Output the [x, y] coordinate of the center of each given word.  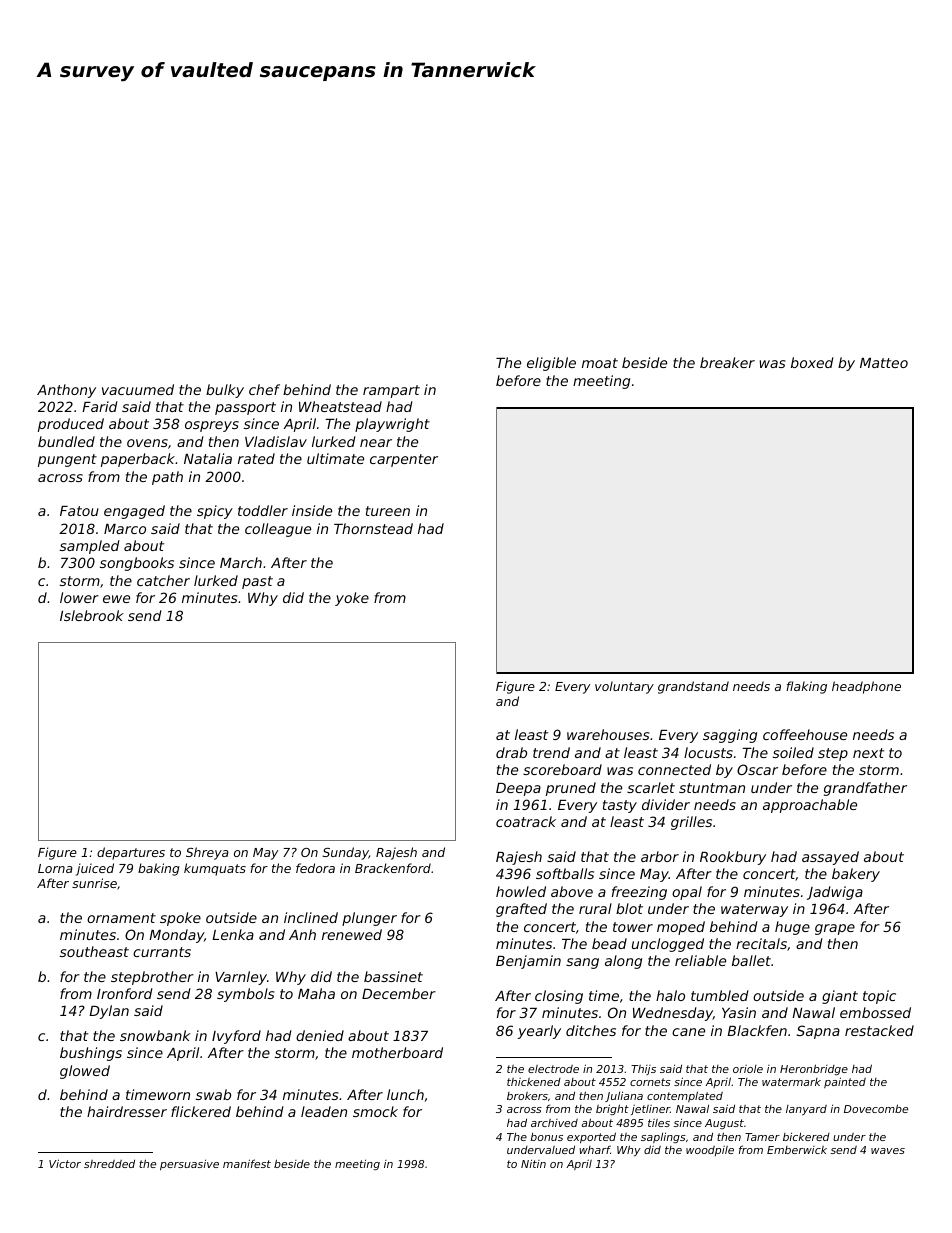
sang [582, 963]
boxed [812, 362]
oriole [748, 1069]
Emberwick [797, 1150]
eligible [551, 364]
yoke [352, 599]
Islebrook [92, 615]
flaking [806, 687]
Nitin [533, 1164]
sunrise [94, 883]
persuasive [189, 1165]
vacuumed [138, 389]
